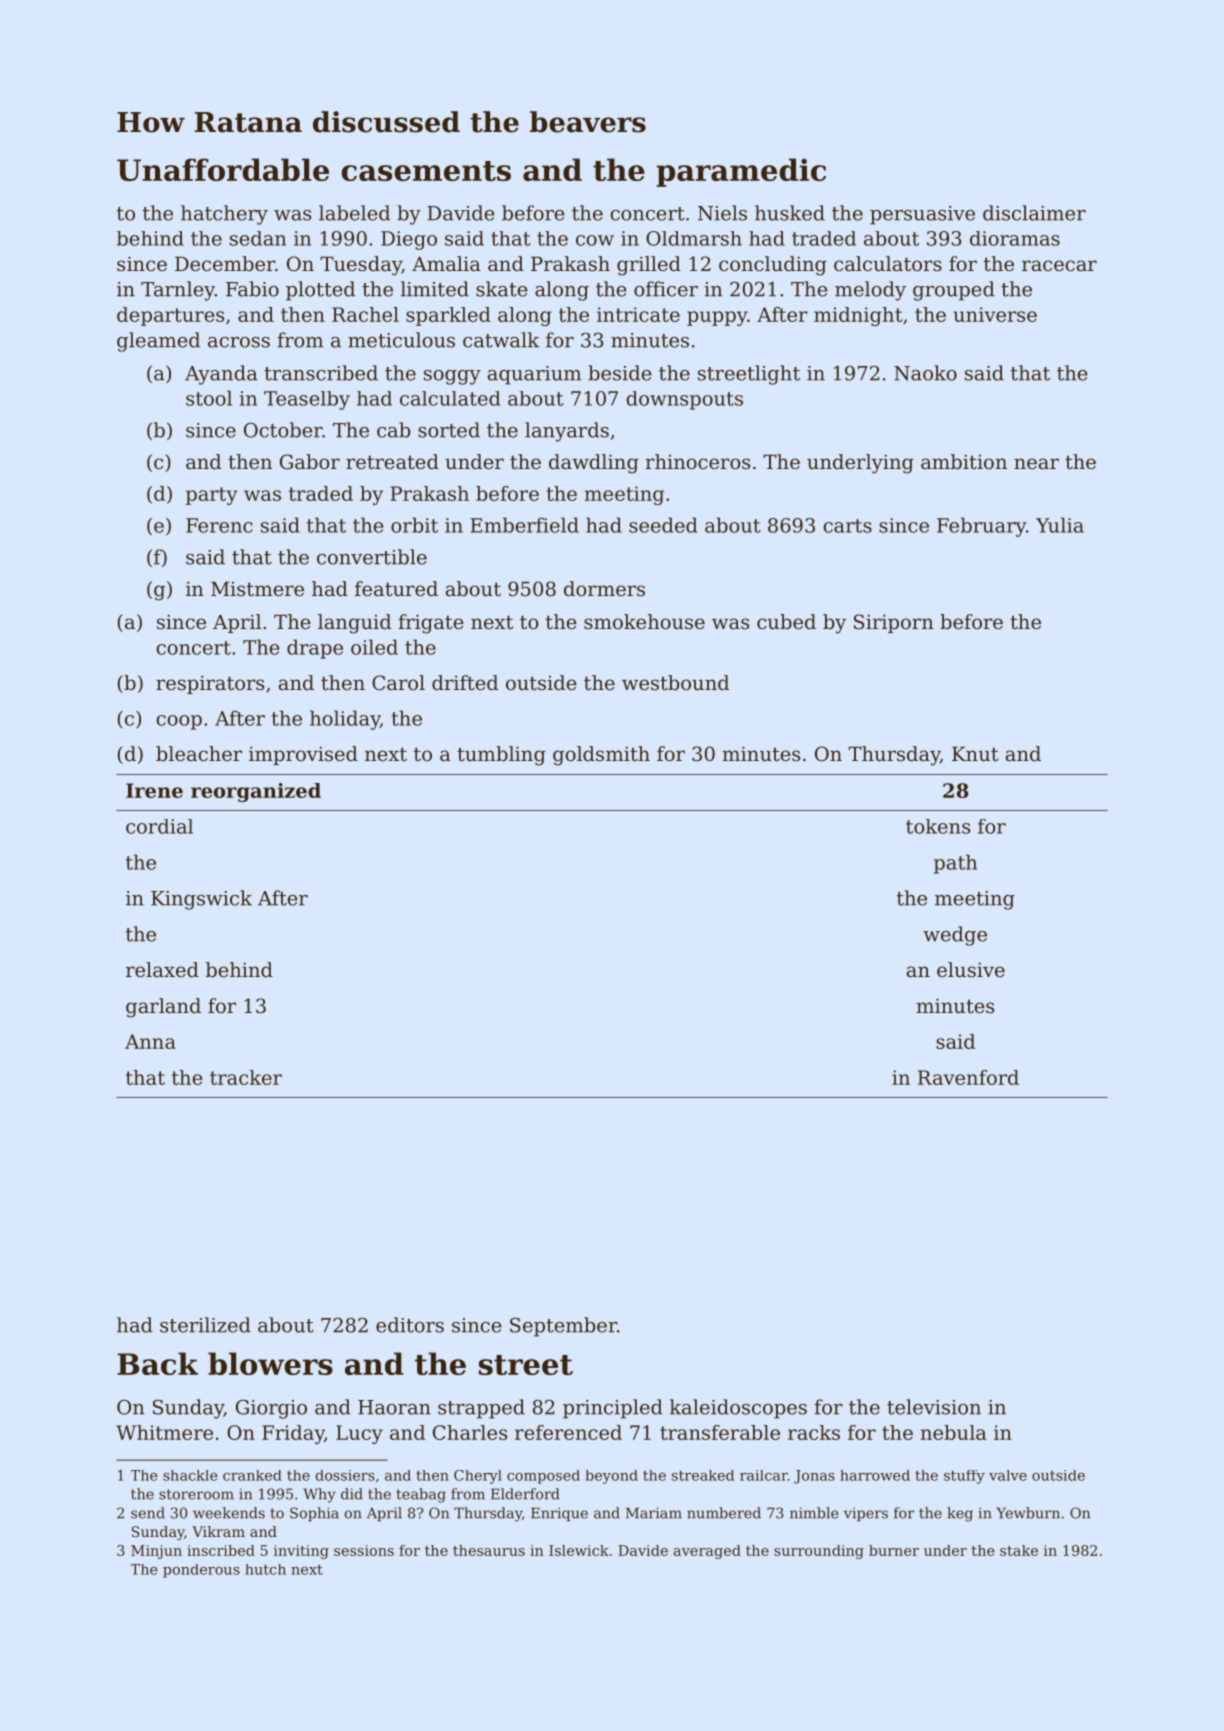 This image has width=1224, height=1731. I want to click on Unaffordable, so click(223, 169).
